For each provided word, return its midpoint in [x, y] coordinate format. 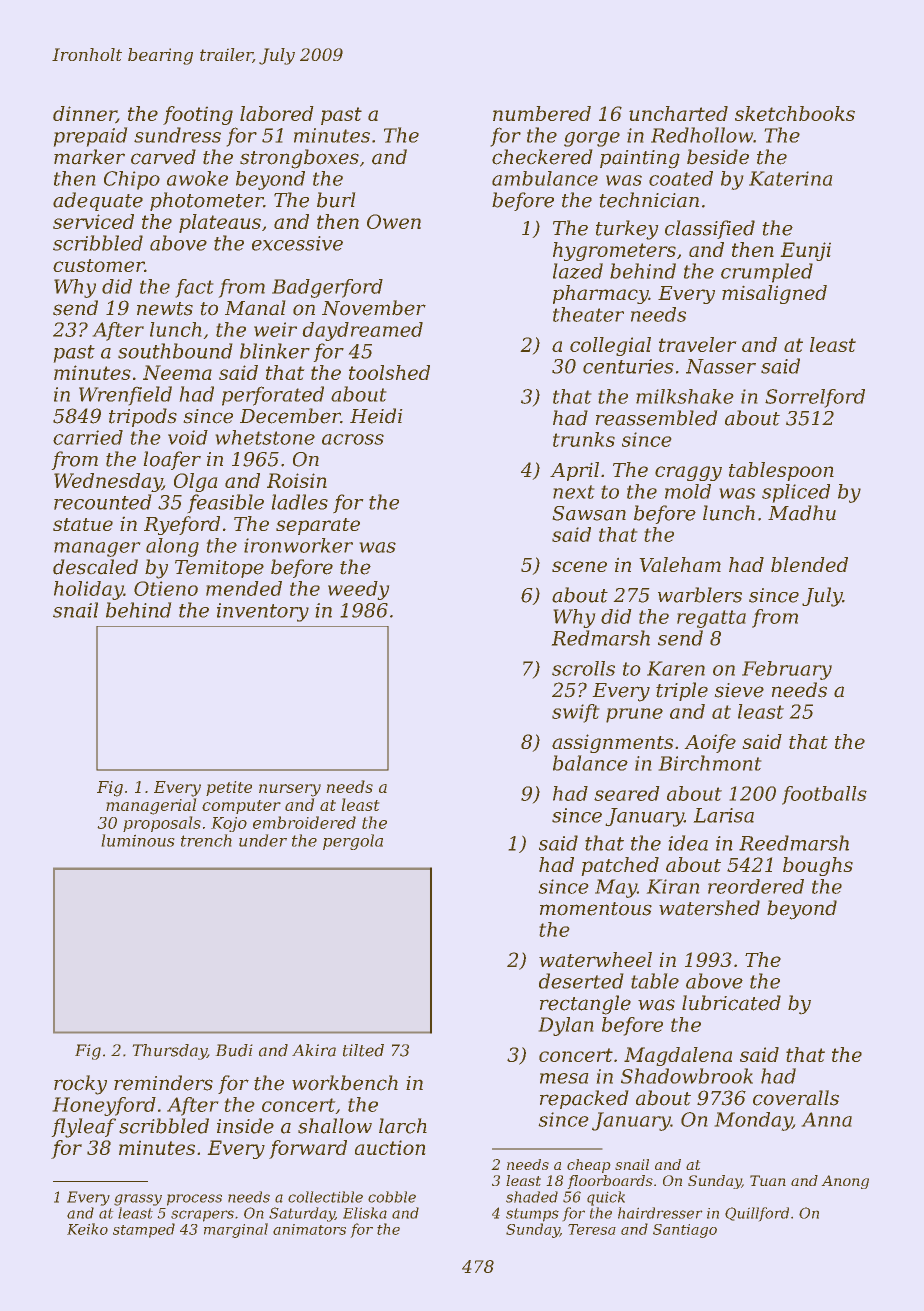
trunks [584, 439]
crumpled [767, 273]
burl [336, 200]
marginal [236, 1230]
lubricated [731, 1003]
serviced [93, 221]
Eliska [365, 1213]
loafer [172, 460]
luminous [138, 840]
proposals [162, 824]
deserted [581, 981]
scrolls [583, 668]
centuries [628, 366]
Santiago [685, 1231]
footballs [824, 795]
